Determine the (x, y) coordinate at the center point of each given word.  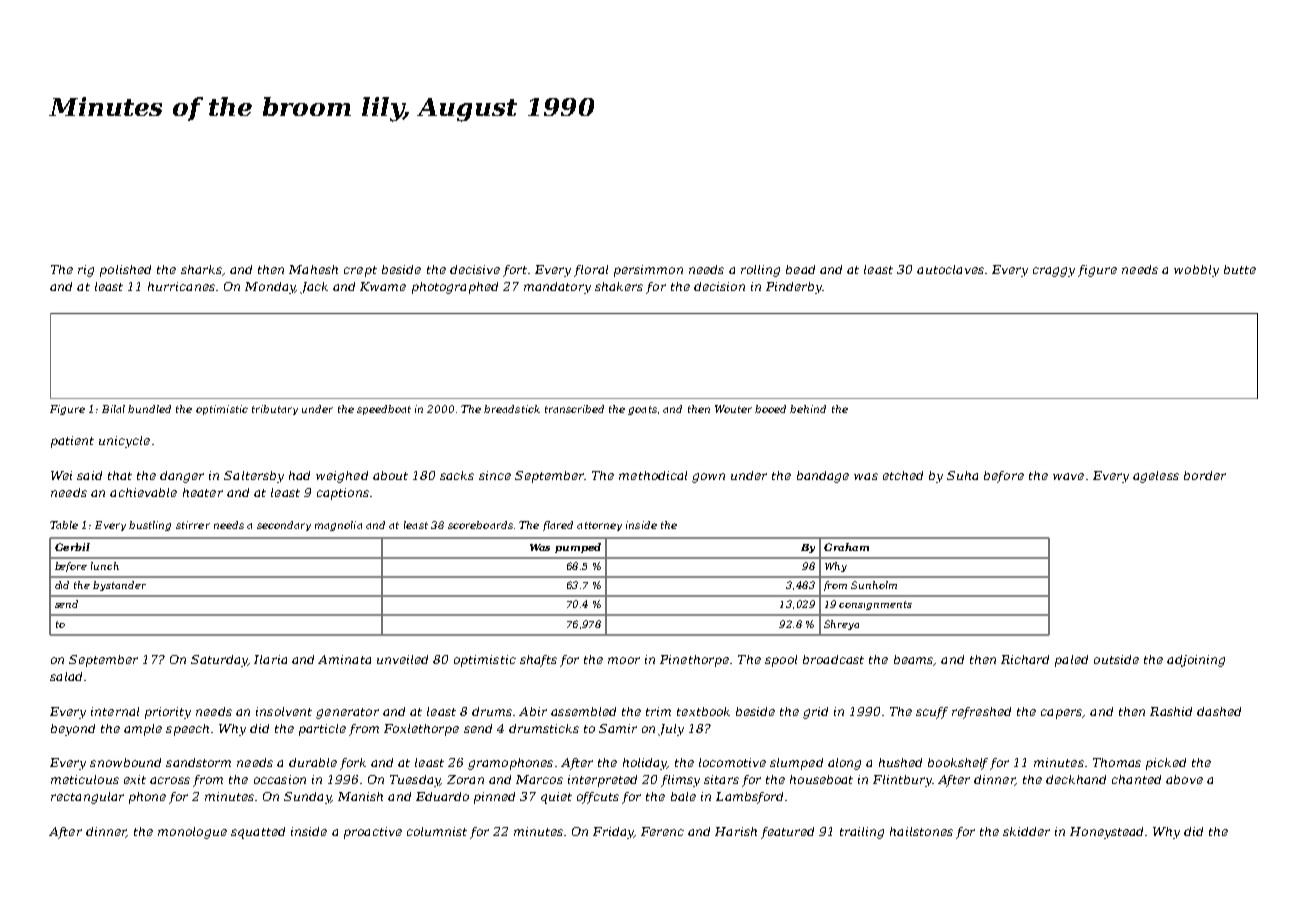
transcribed (574, 409)
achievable (143, 492)
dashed (1219, 711)
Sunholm (874, 585)
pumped (578, 548)
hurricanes (181, 286)
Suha (962, 475)
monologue (192, 833)
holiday (645, 764)
